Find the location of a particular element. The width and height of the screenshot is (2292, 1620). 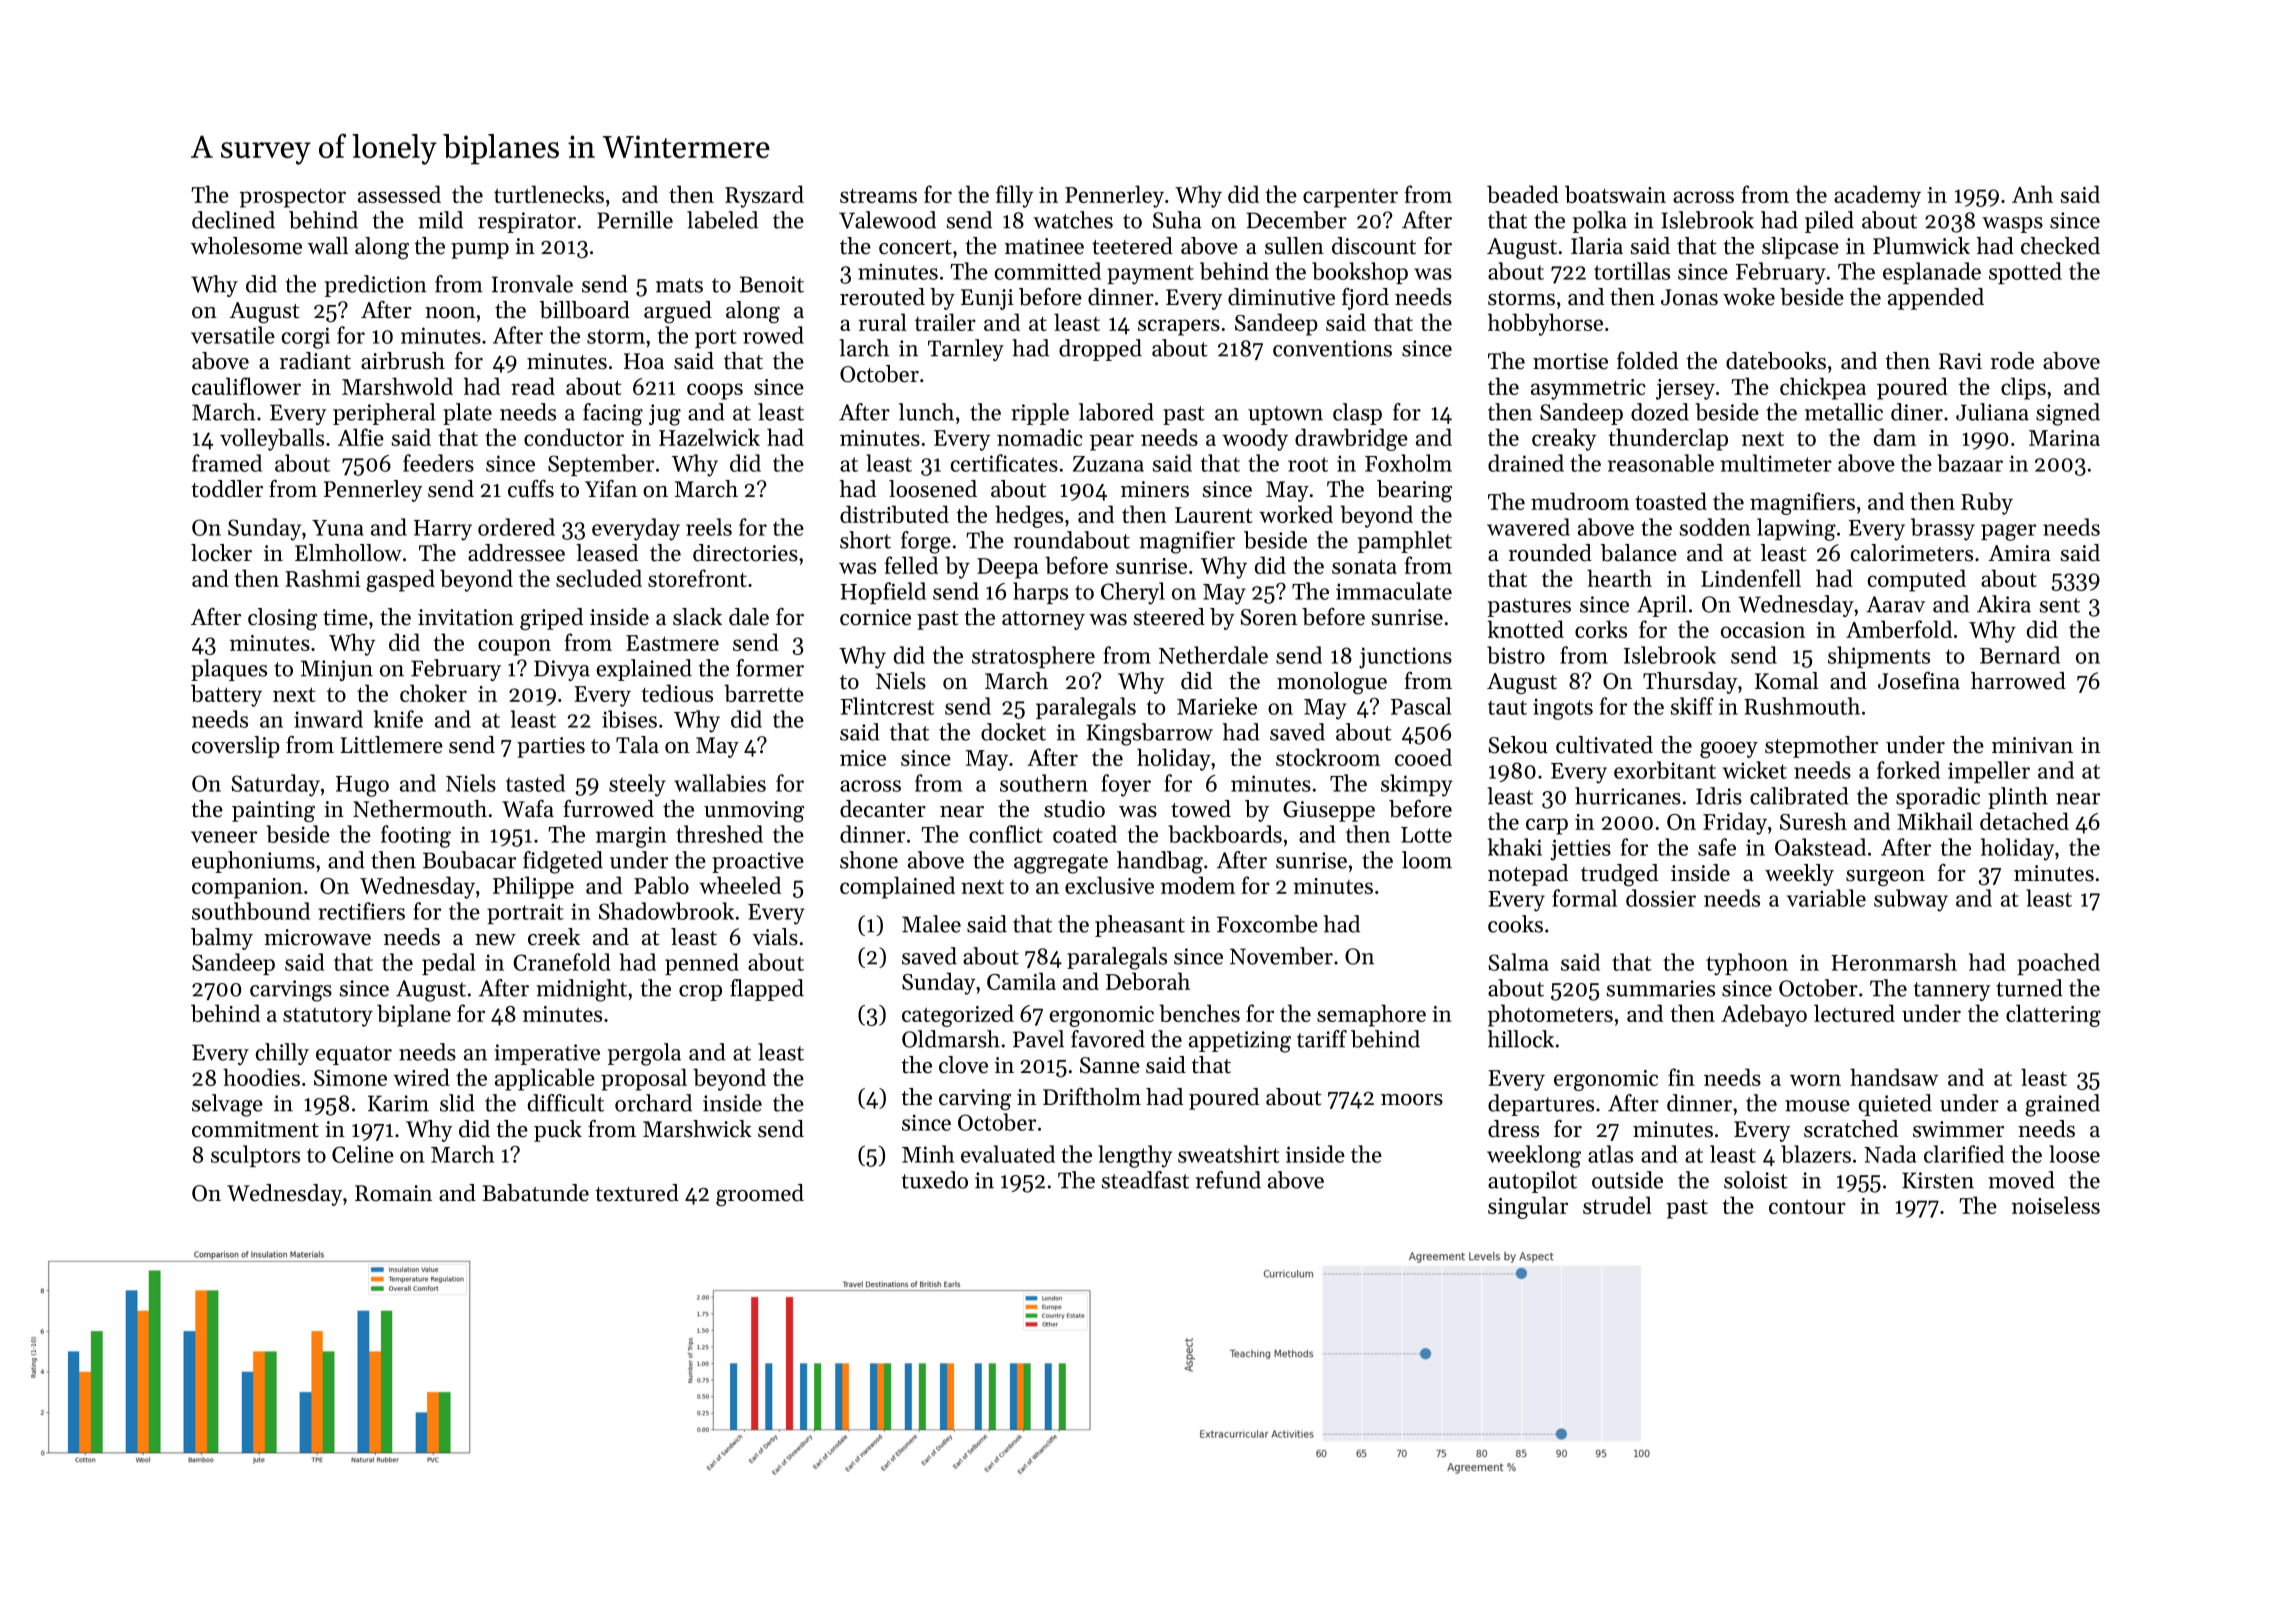

Romain is located at coordinates (393, 1193).
